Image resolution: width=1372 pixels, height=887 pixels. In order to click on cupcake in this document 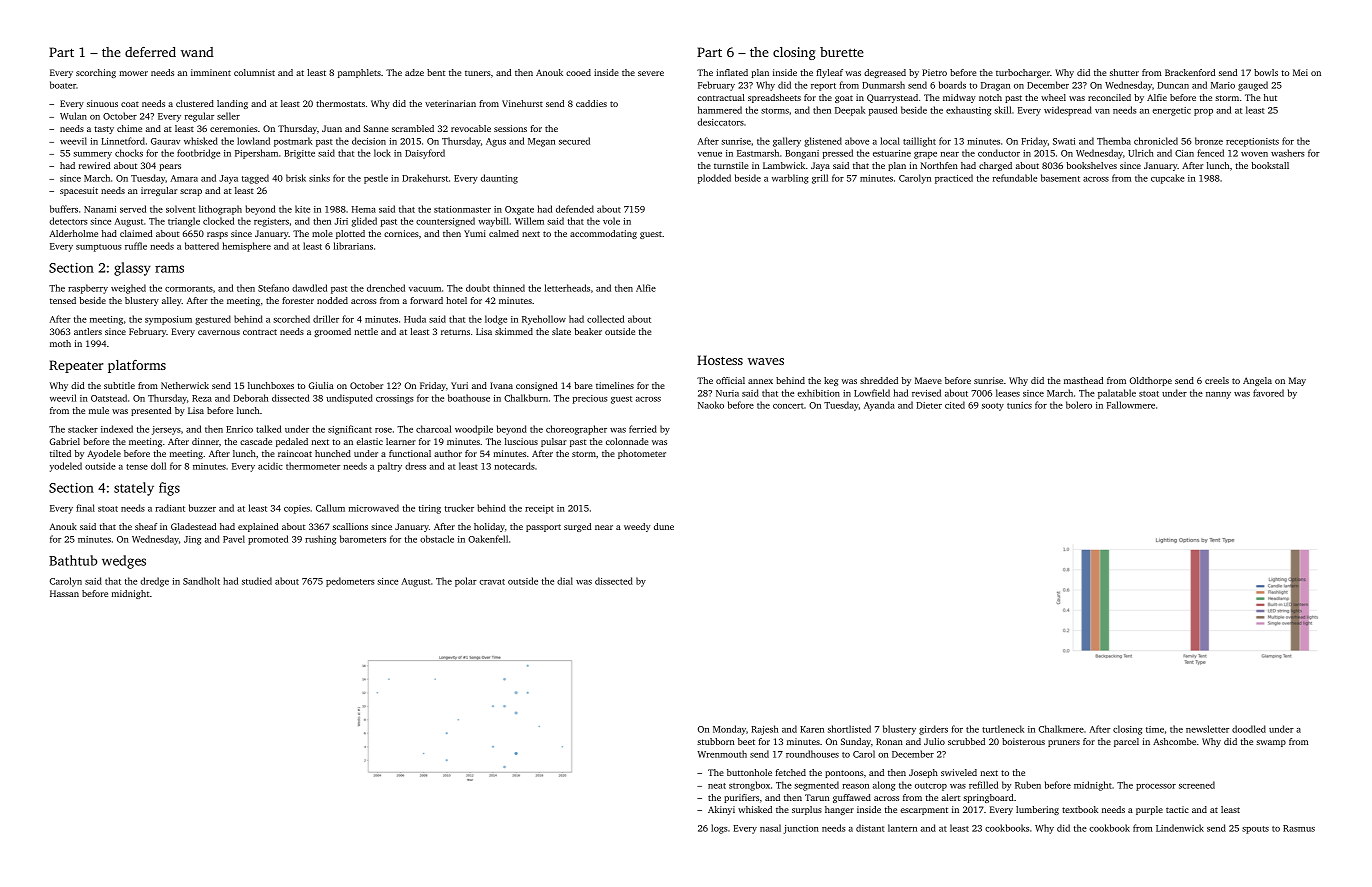, I will do `click(1168, 179)`.
